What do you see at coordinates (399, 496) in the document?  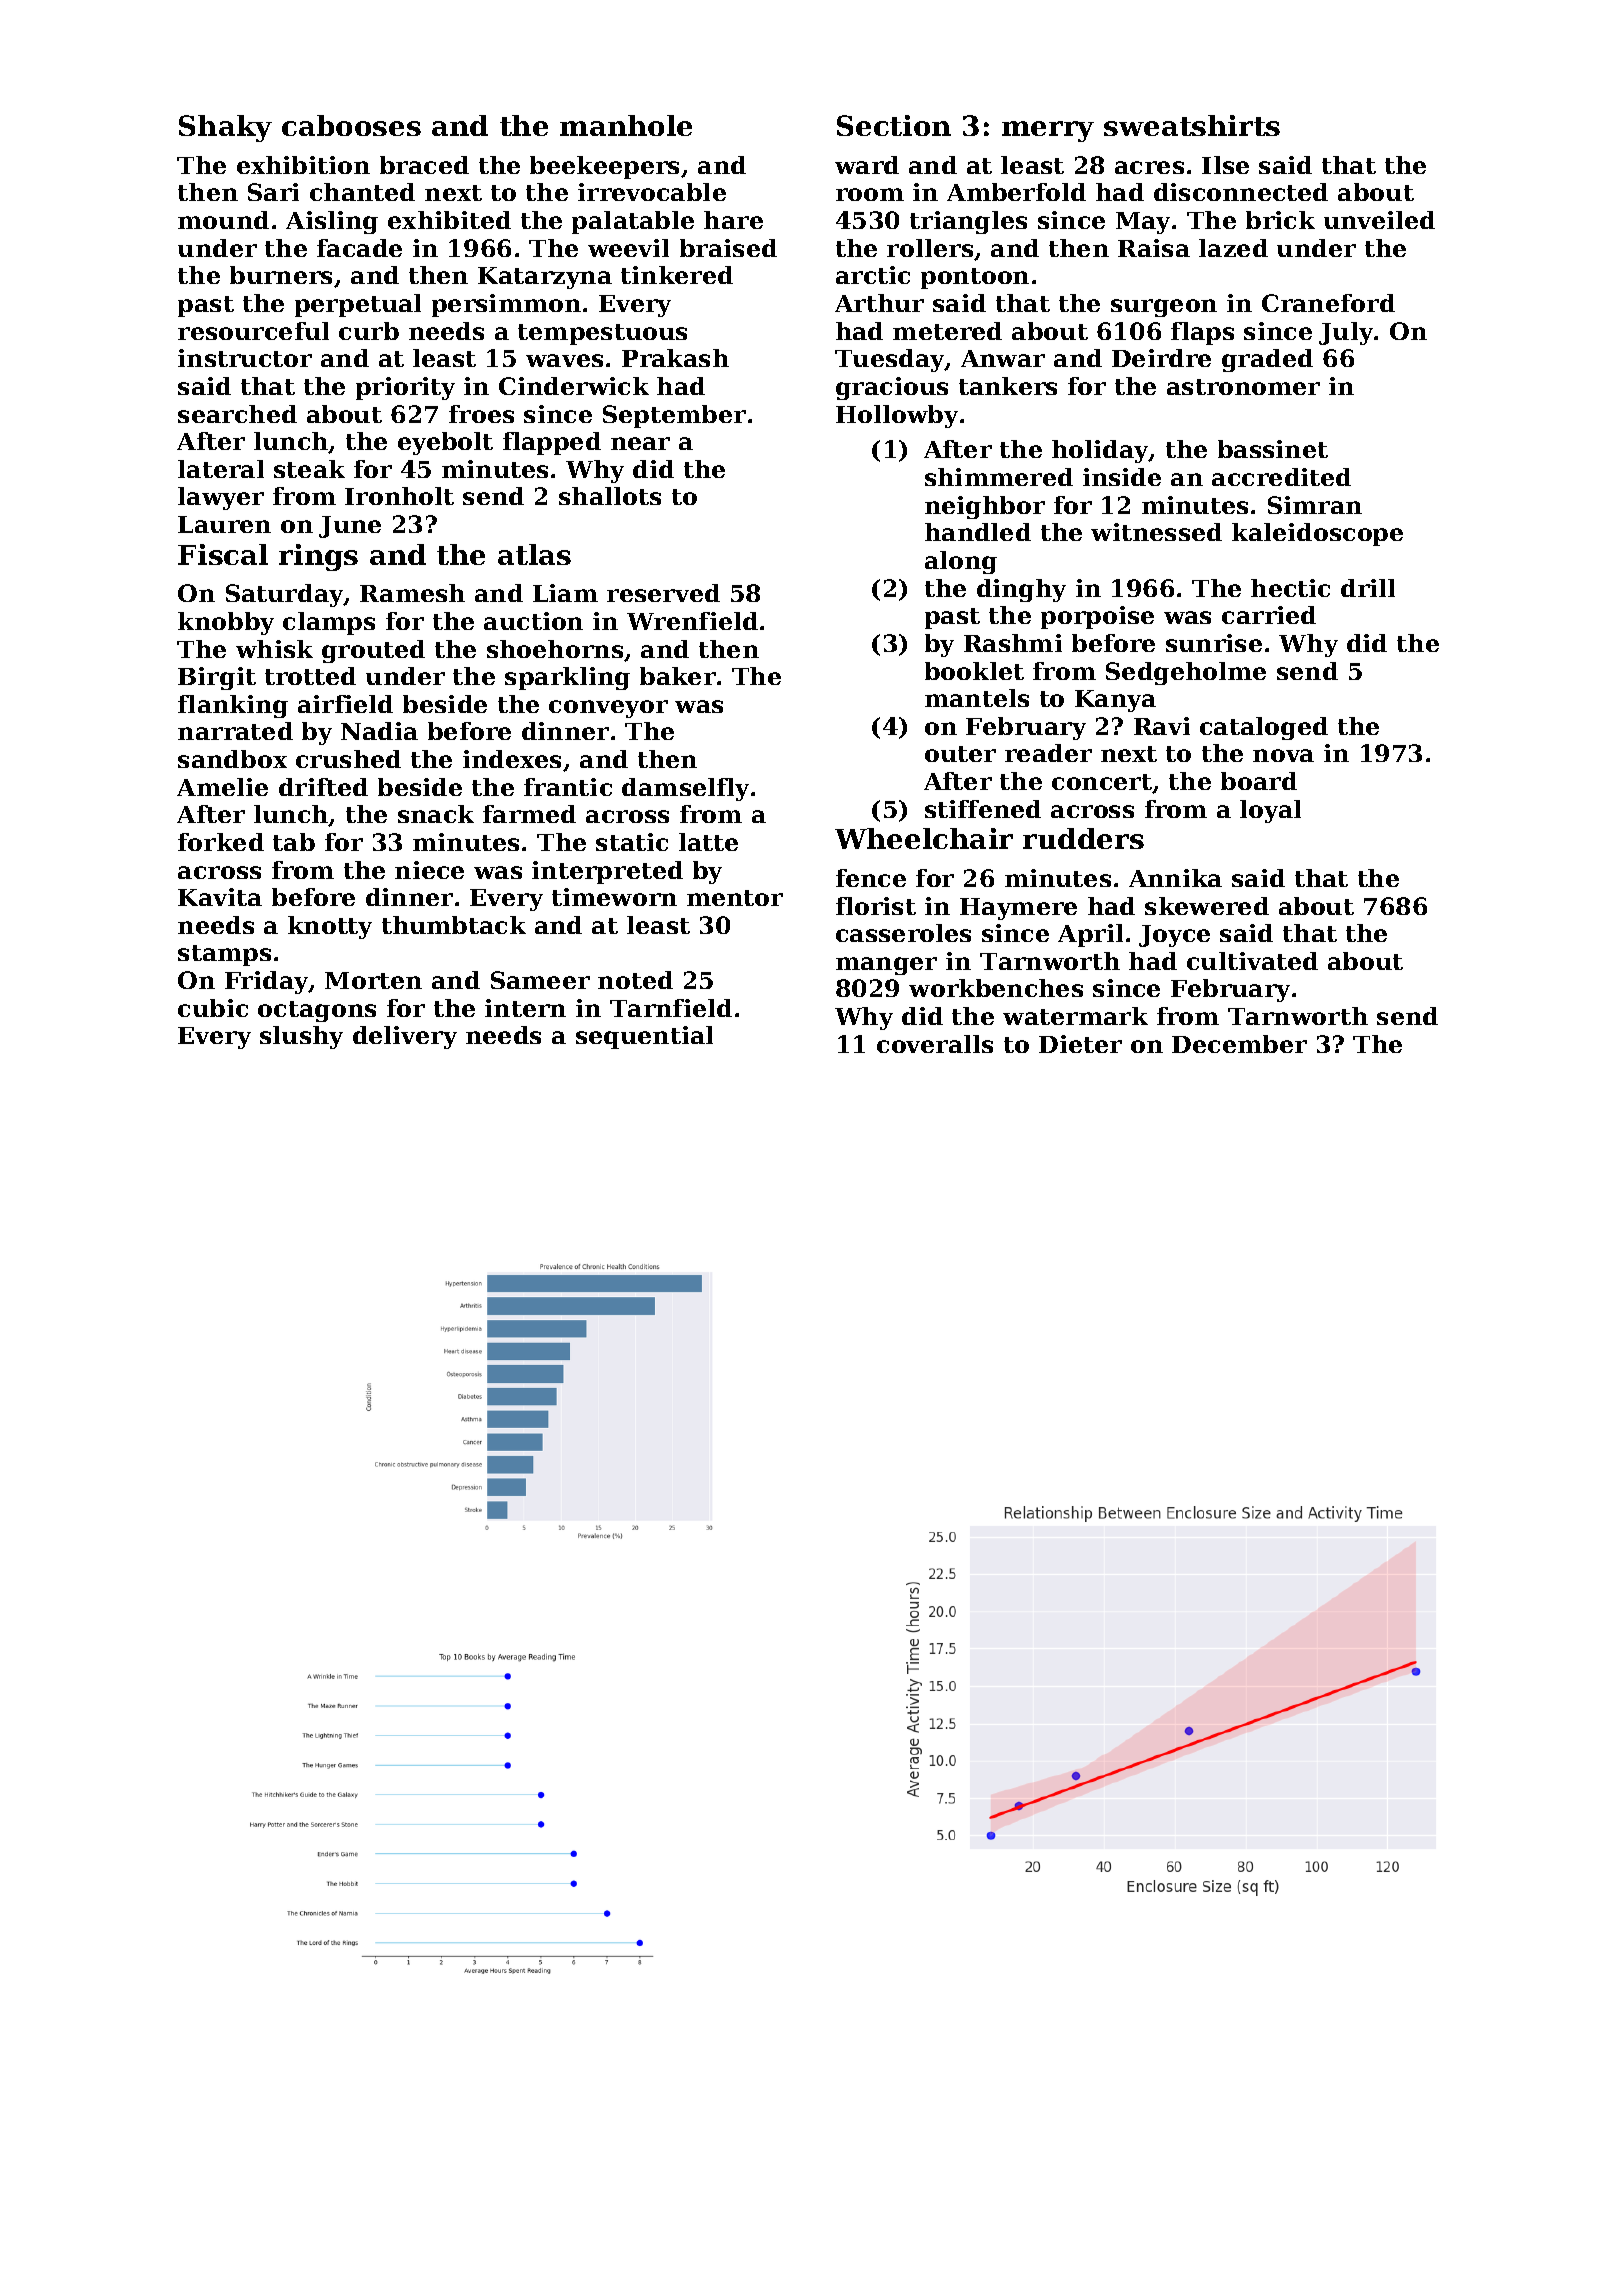 I see `Ironholt` at bounding box center [399, 496].
